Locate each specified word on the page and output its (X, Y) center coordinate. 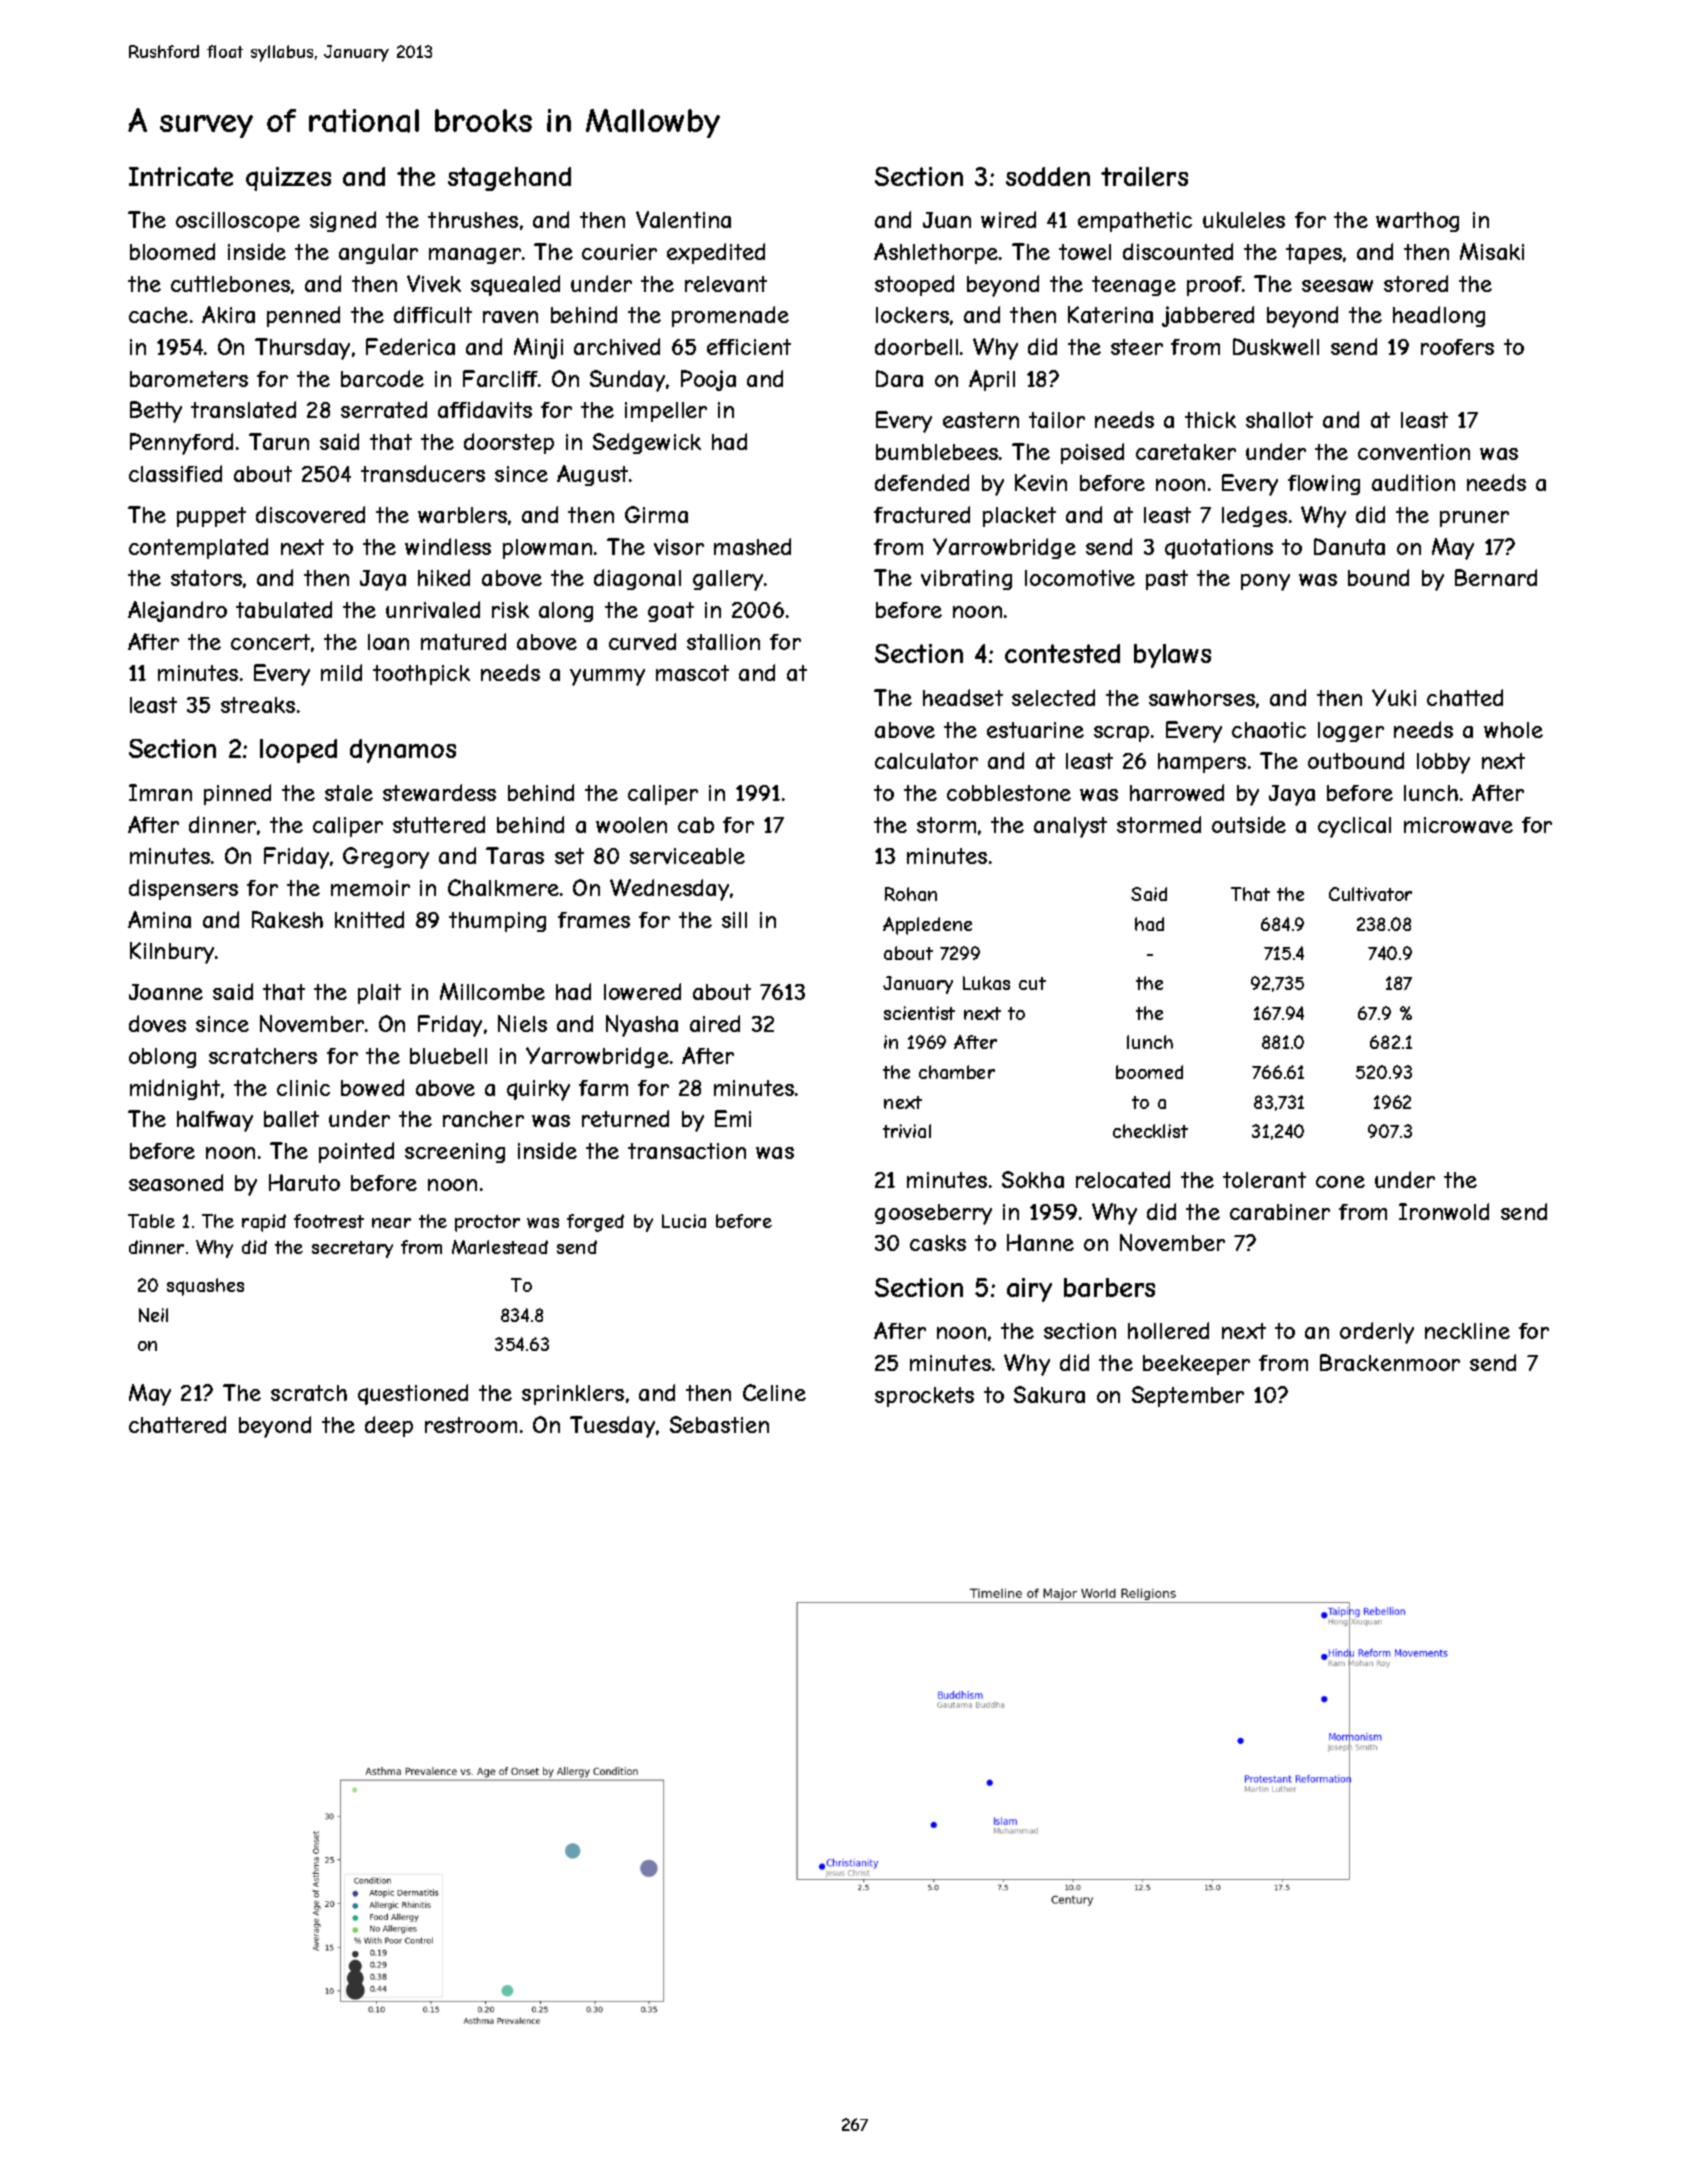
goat (671, 612)
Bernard (1496, 577)
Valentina (683, 219)
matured (463, 641)
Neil (153, 1315)
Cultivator (1370, 894)
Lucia (684, 1221)
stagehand (509, 179)
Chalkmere (503, 887)
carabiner (1280, 1212)
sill (734, 920)
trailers (1144, 176)
